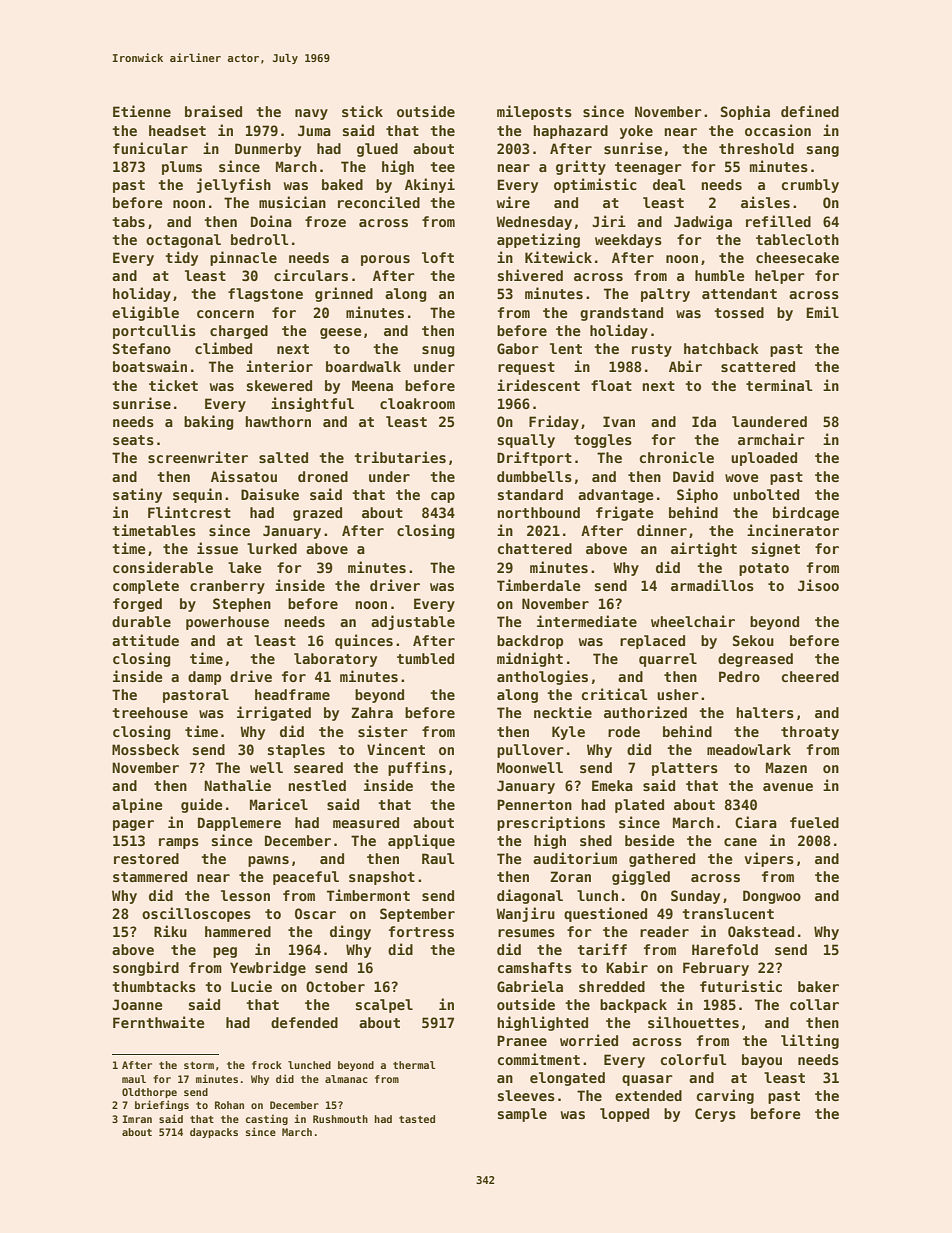 The height and width of the page is (1233, 952). Describe the element at coordinates (513, 202) in the page. I see `wire` at that location.
